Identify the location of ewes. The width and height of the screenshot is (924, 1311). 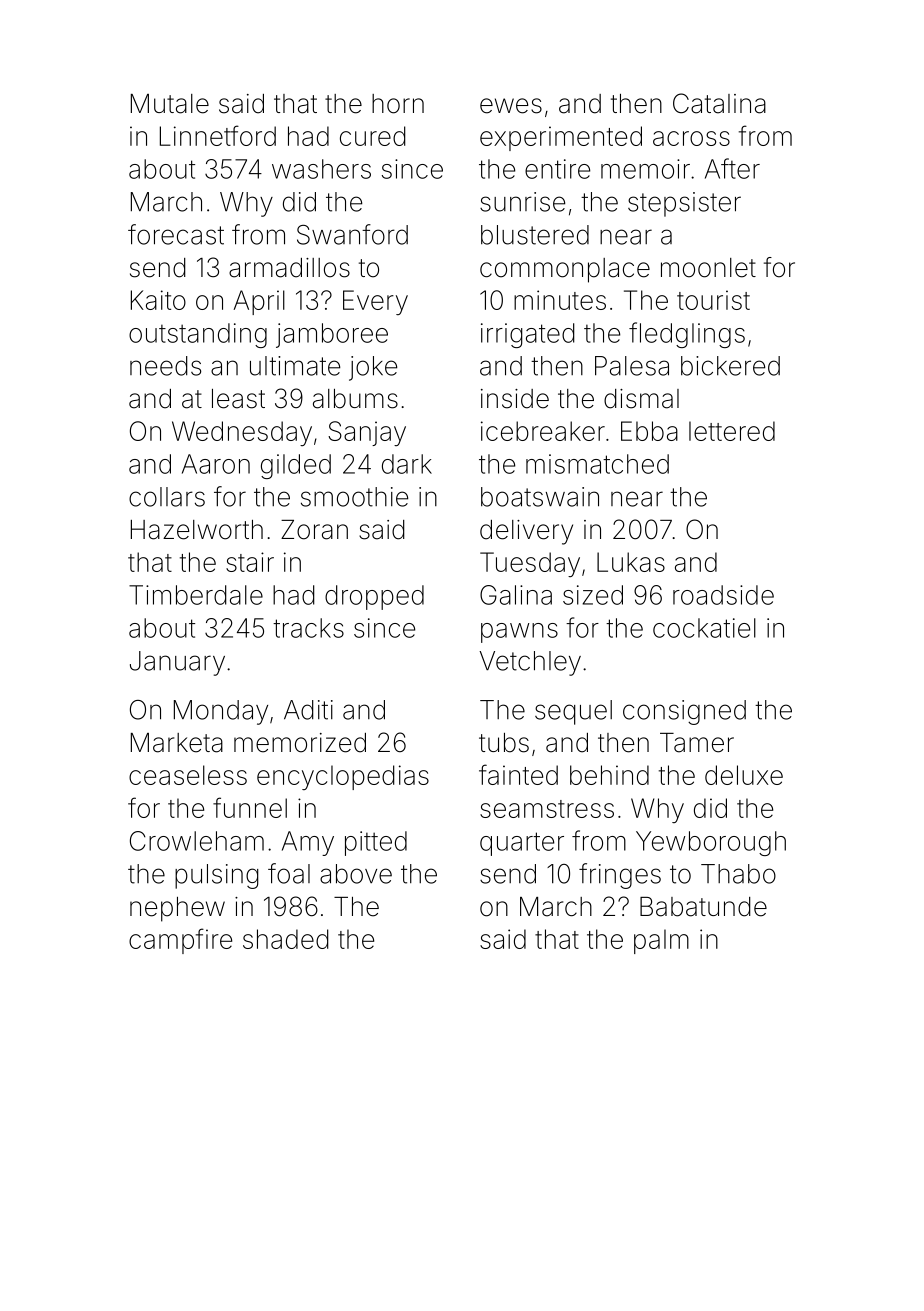
(511, 106).
